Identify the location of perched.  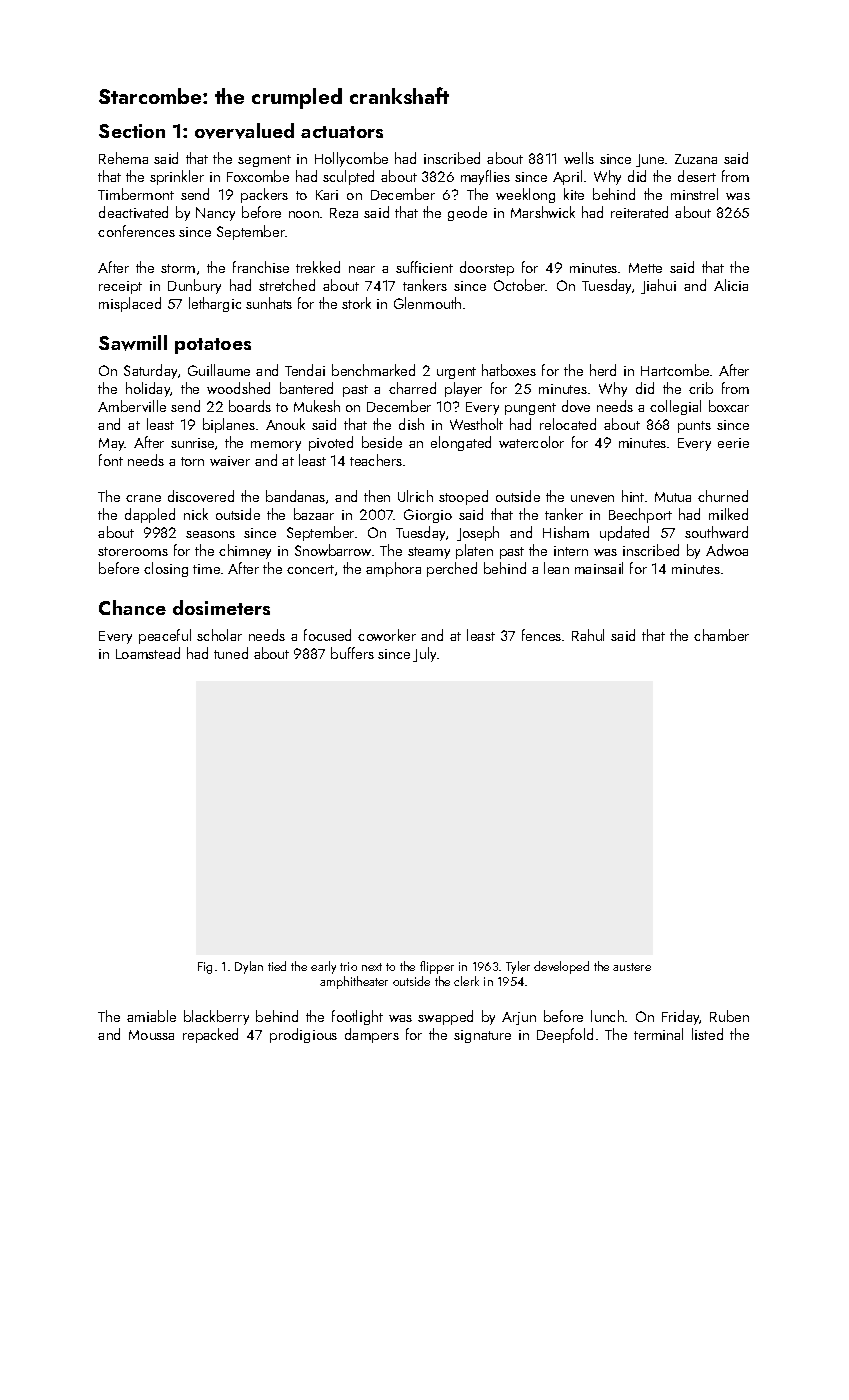
(452, 569).
